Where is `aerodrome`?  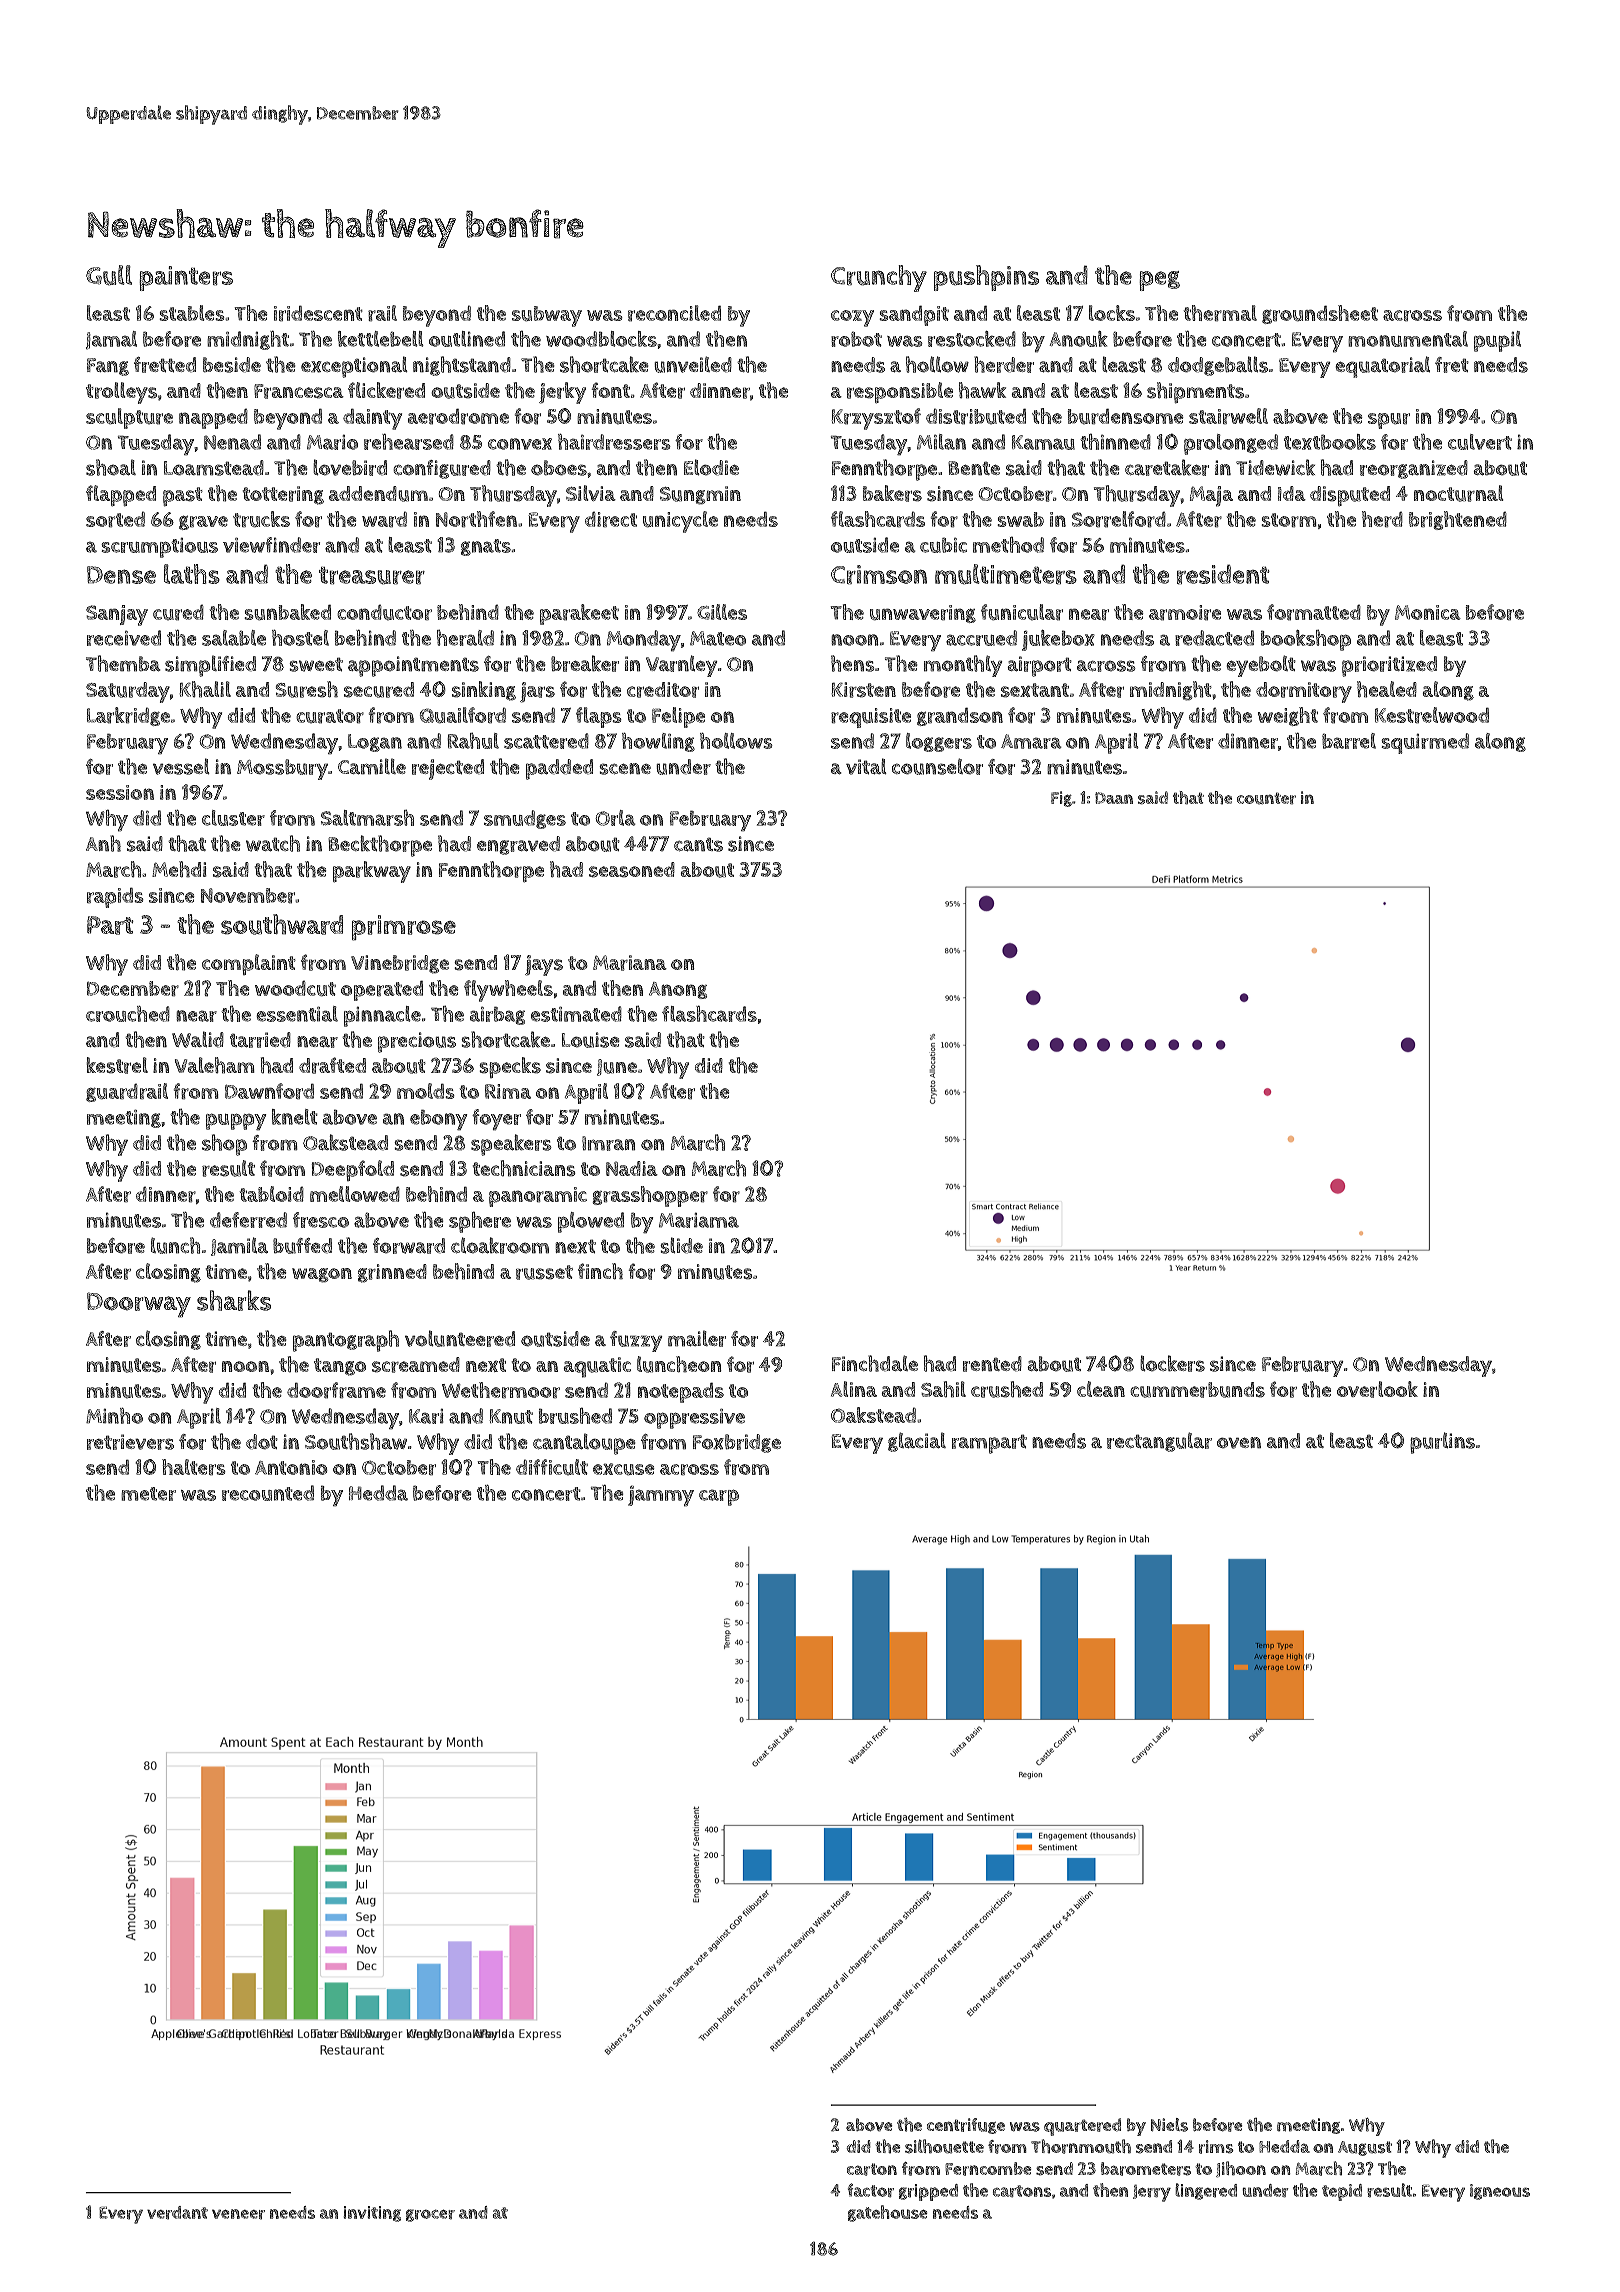 aerodrome is located at coordinates (458, 416).
